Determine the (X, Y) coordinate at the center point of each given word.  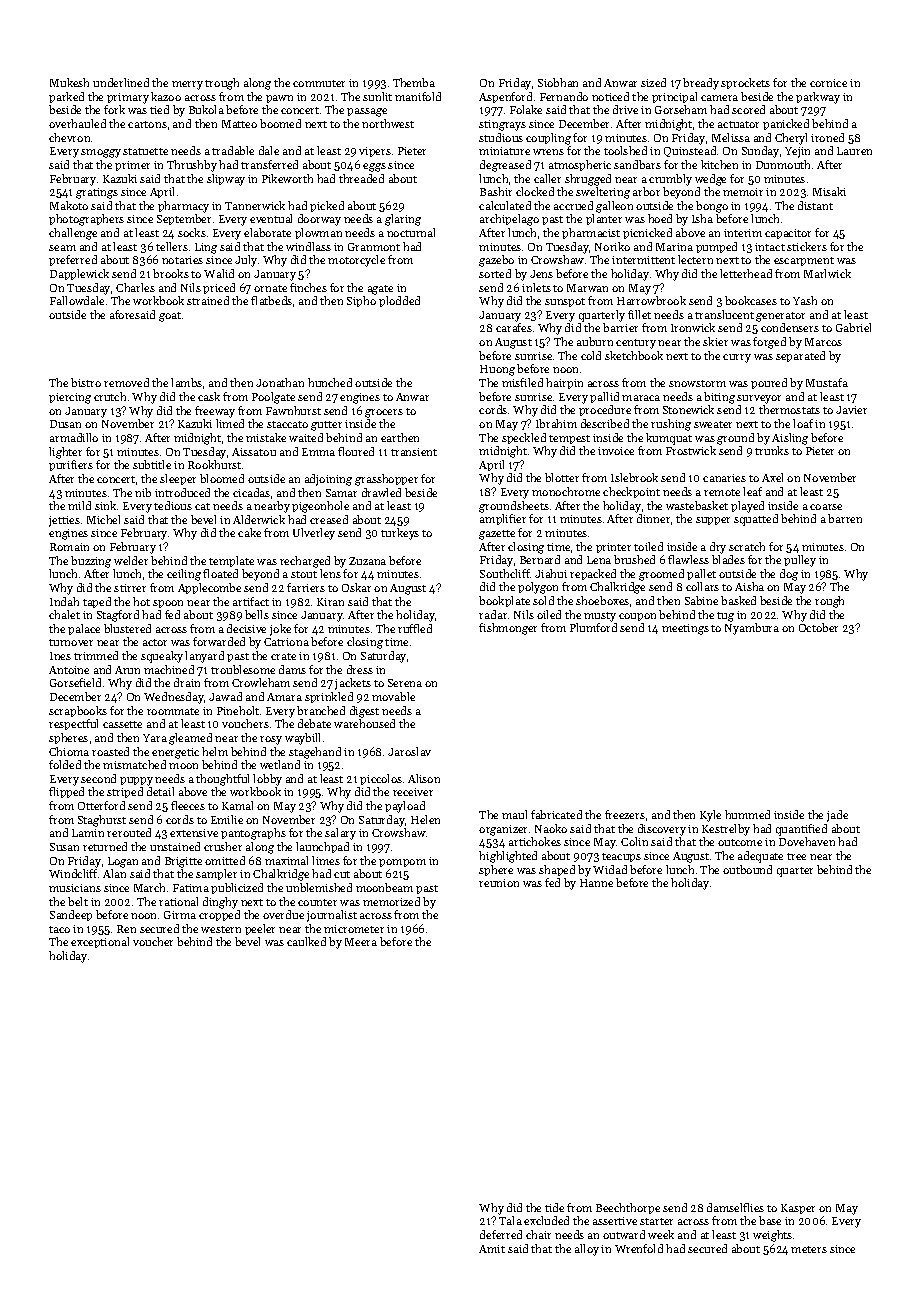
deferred (501, 1234)
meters (809, 1249)
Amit (492, 1249)
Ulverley (314, 534)
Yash (805, 300)
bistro (86, 382)
